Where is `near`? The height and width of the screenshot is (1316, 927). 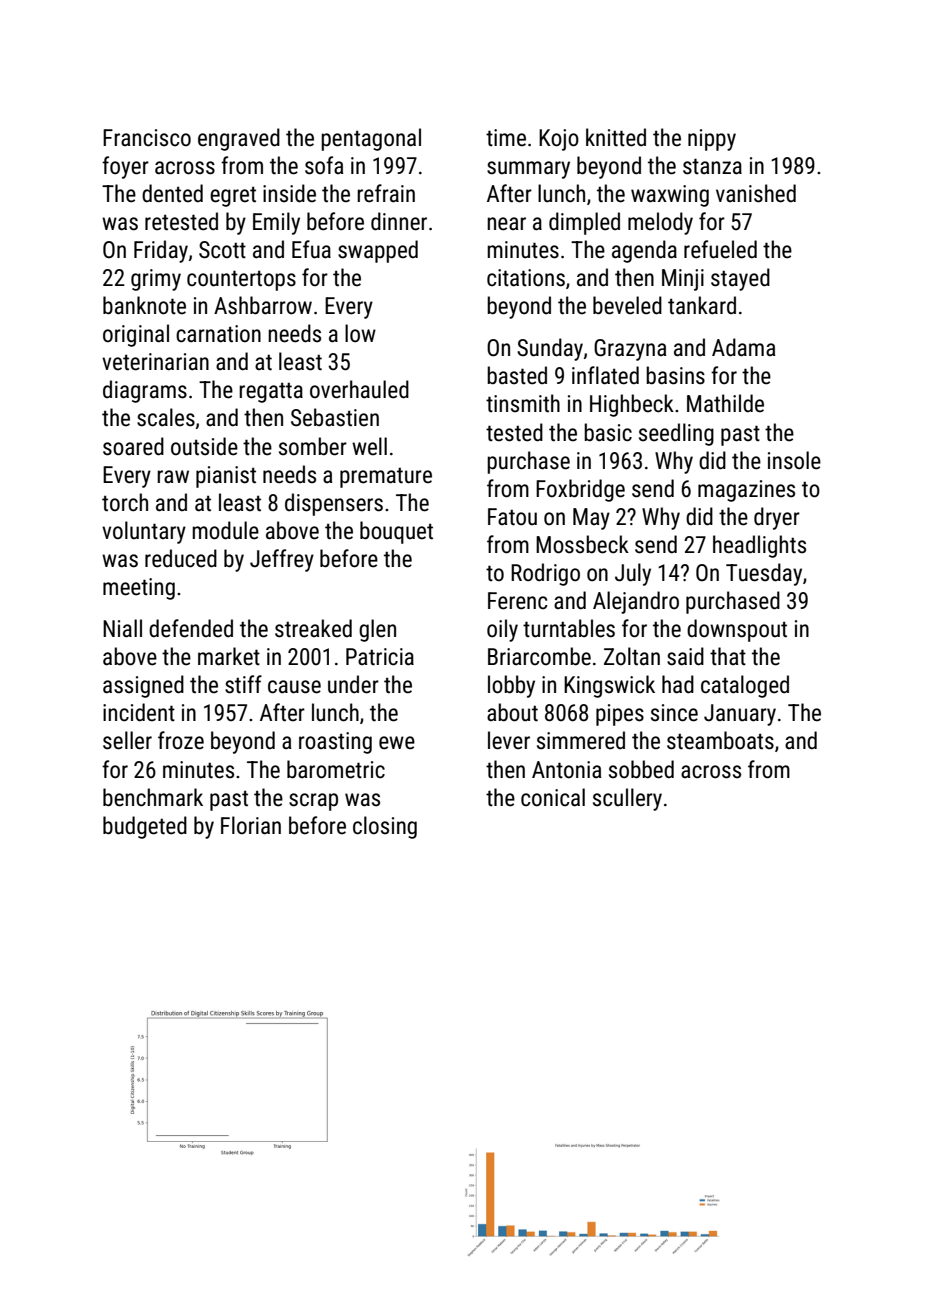 near is located at coordinates (506, 224).
